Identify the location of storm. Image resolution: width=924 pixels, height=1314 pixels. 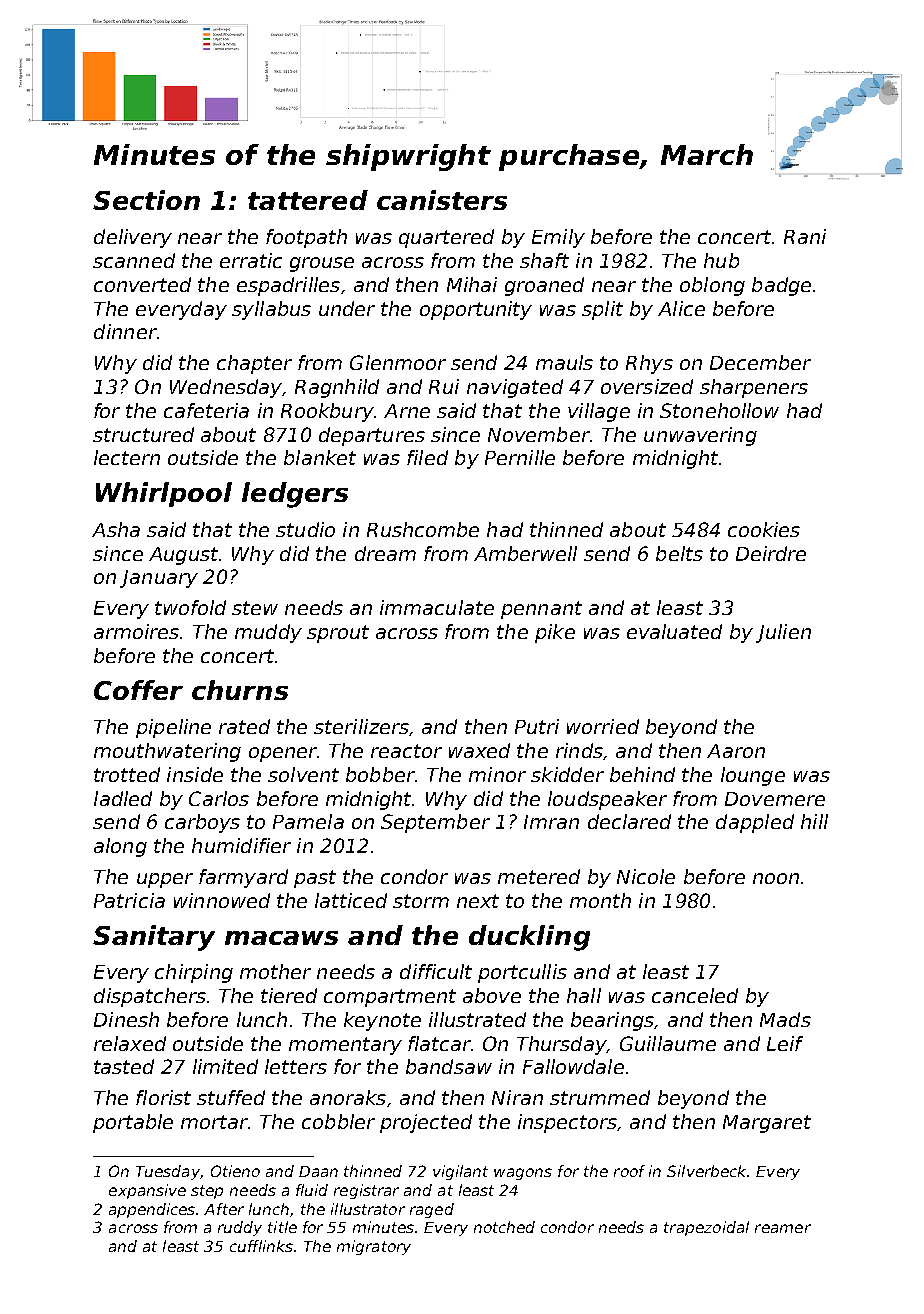
(421, 901).
